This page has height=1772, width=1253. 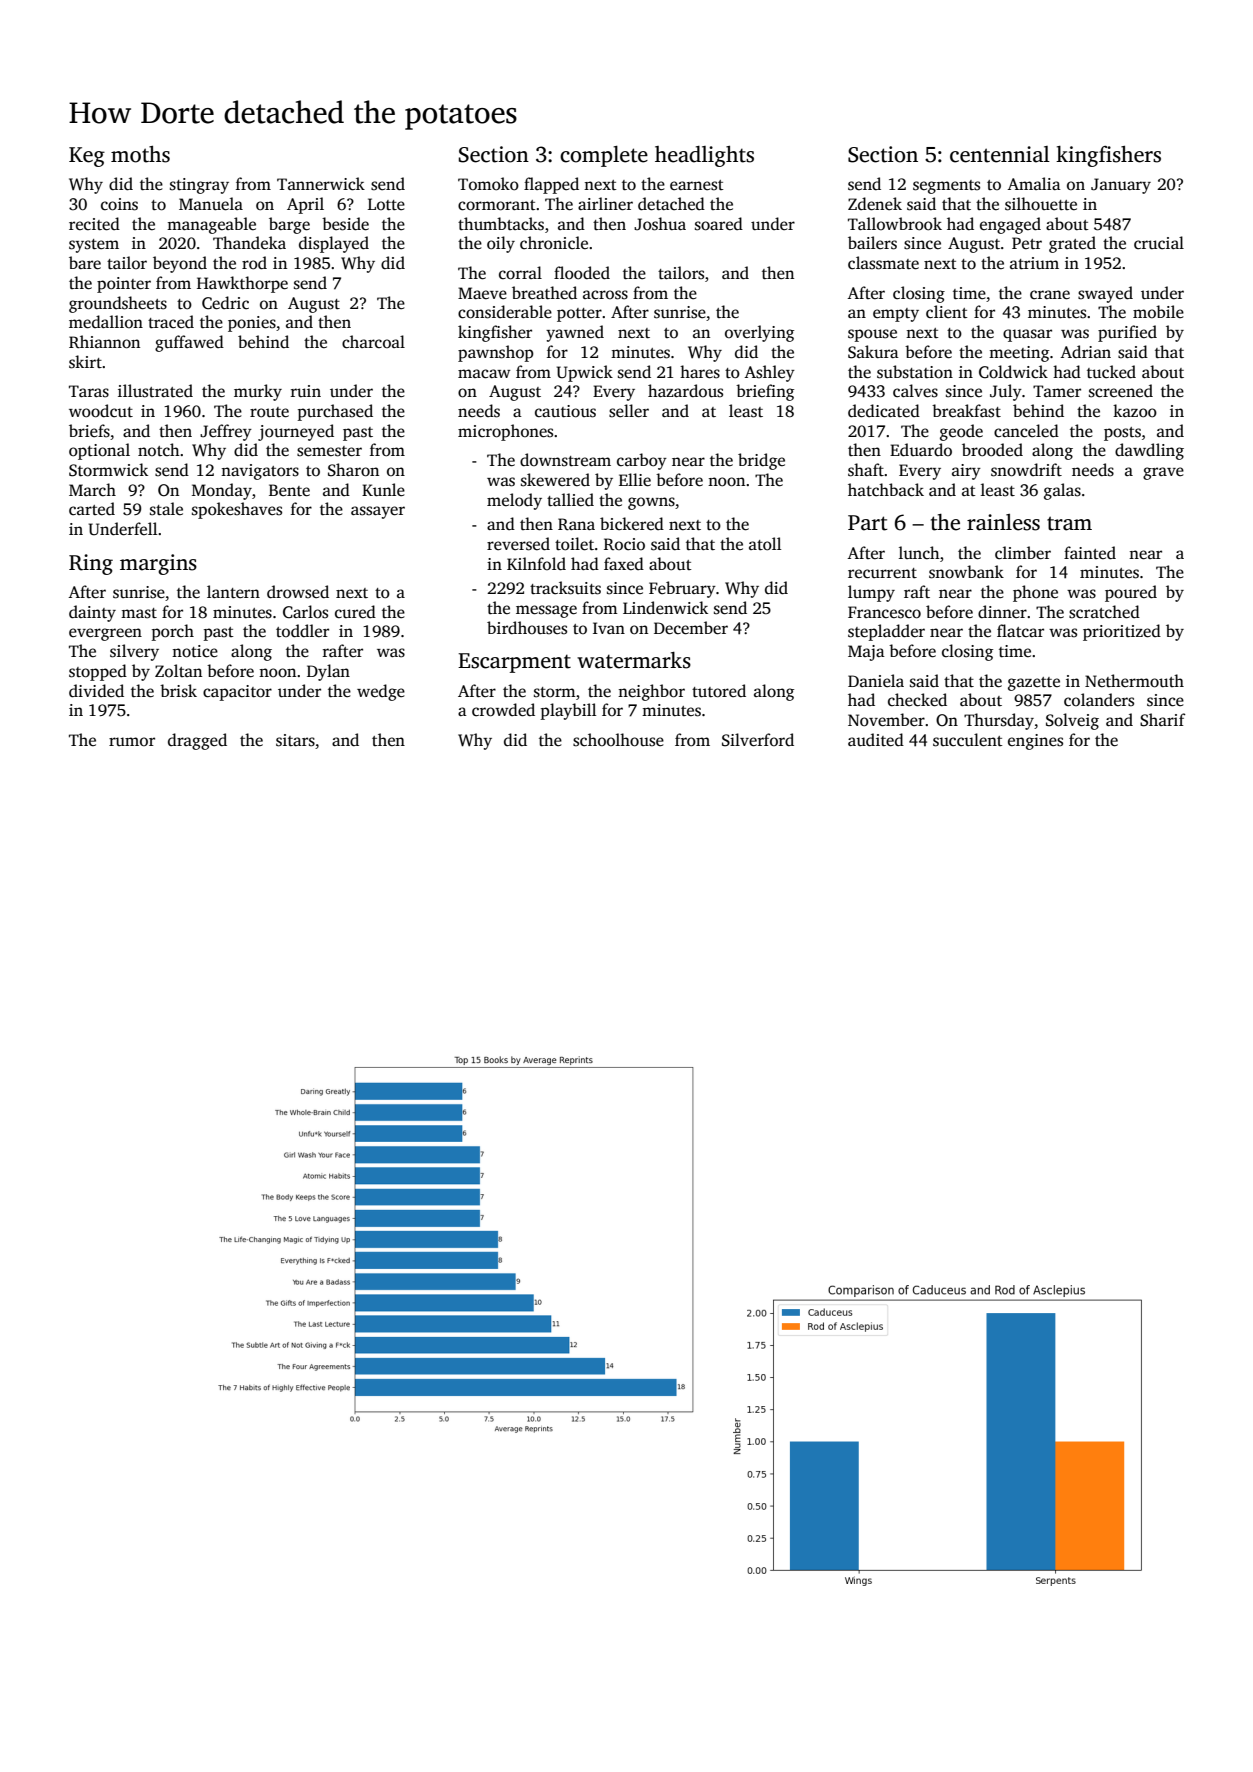 What do you see at coordinates (1034, 684) in the page?
I see `gazette` at bounding box center [1034, 684].
